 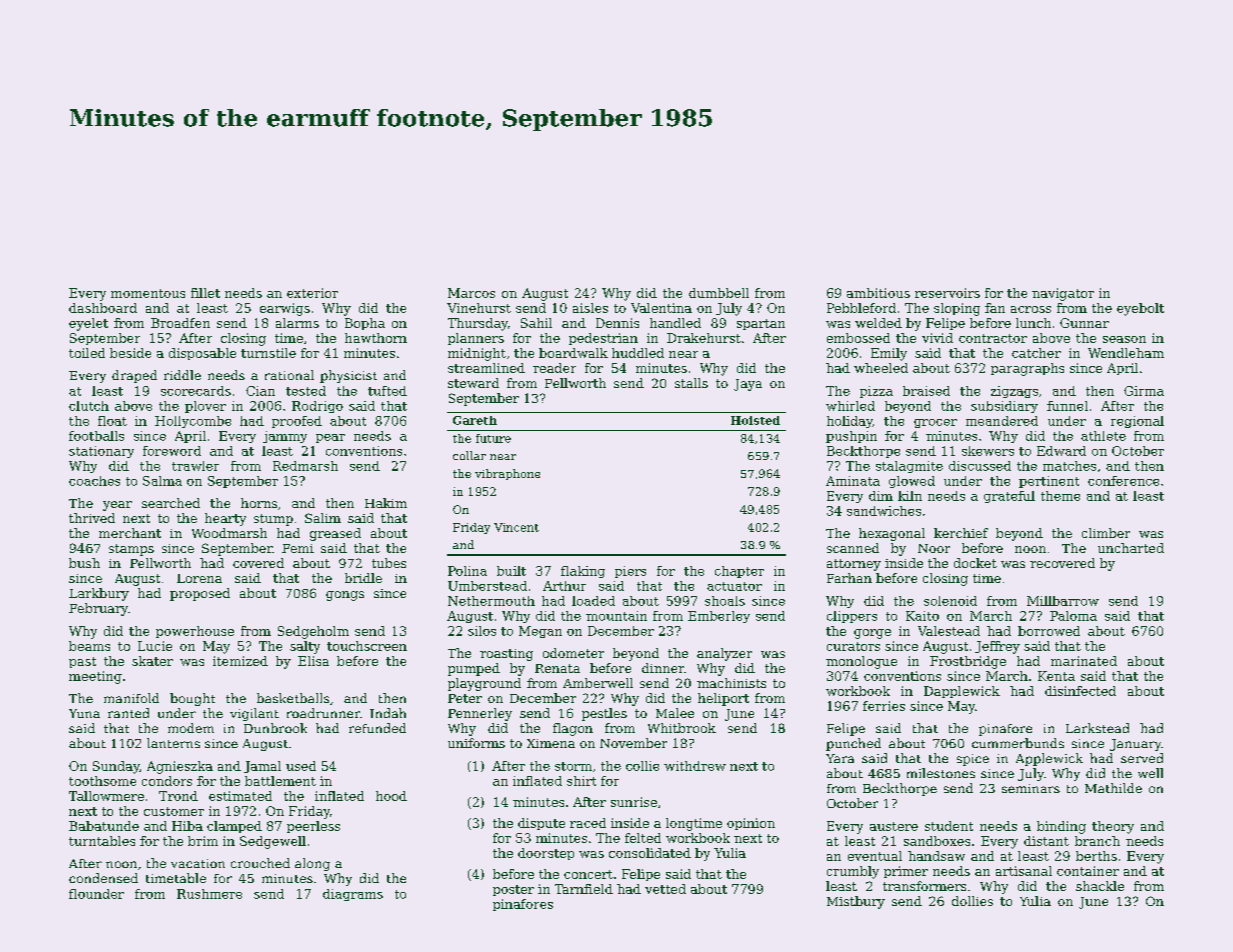 What do you see at coordinates (573, 766) in the page?
I see `storm` at bounding box center [573, 766].
